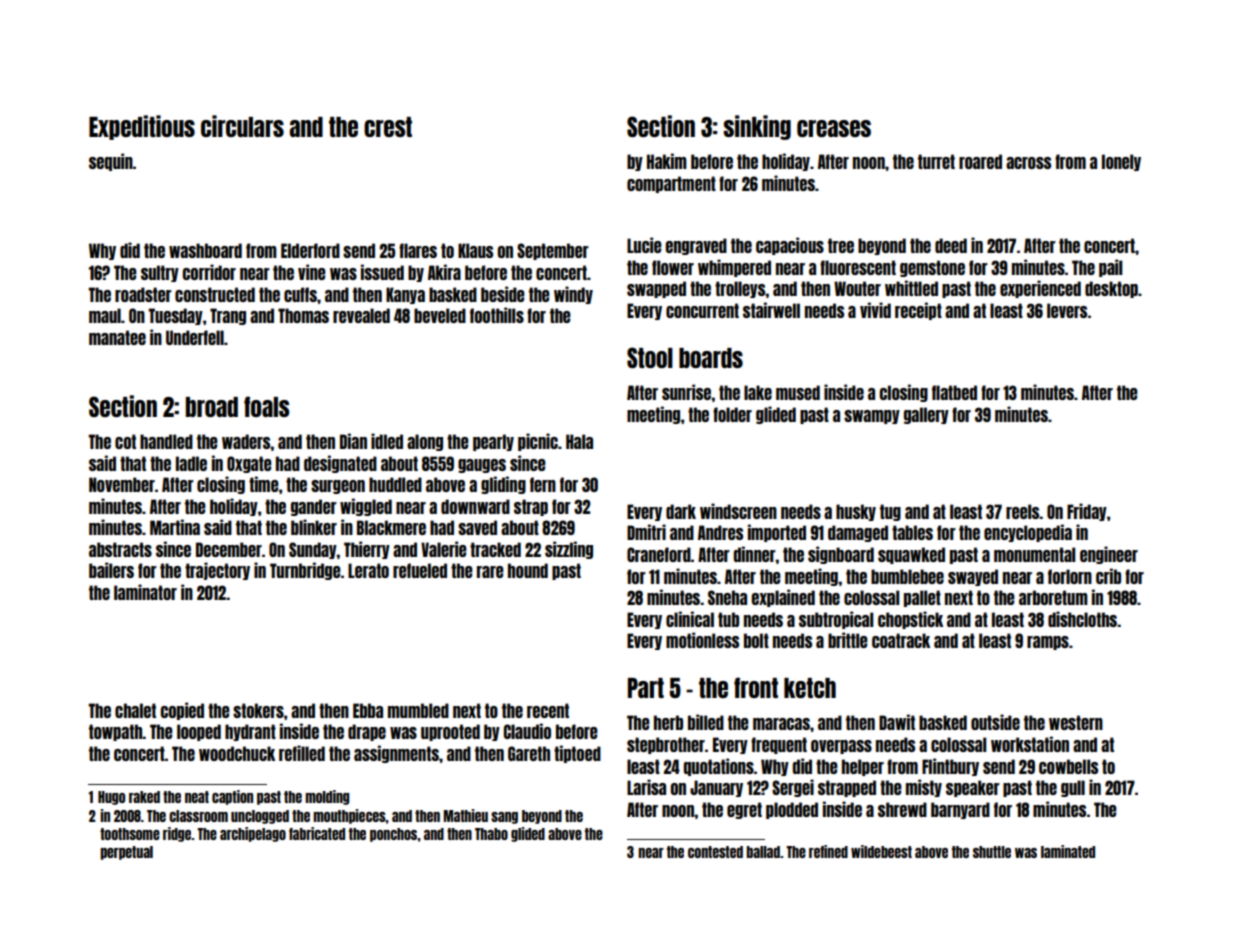 This document has width=1233, height=952. What do you see at coordinates (1023, 511) in the document?
I see `reels` at bounding box center [1023, 511].
